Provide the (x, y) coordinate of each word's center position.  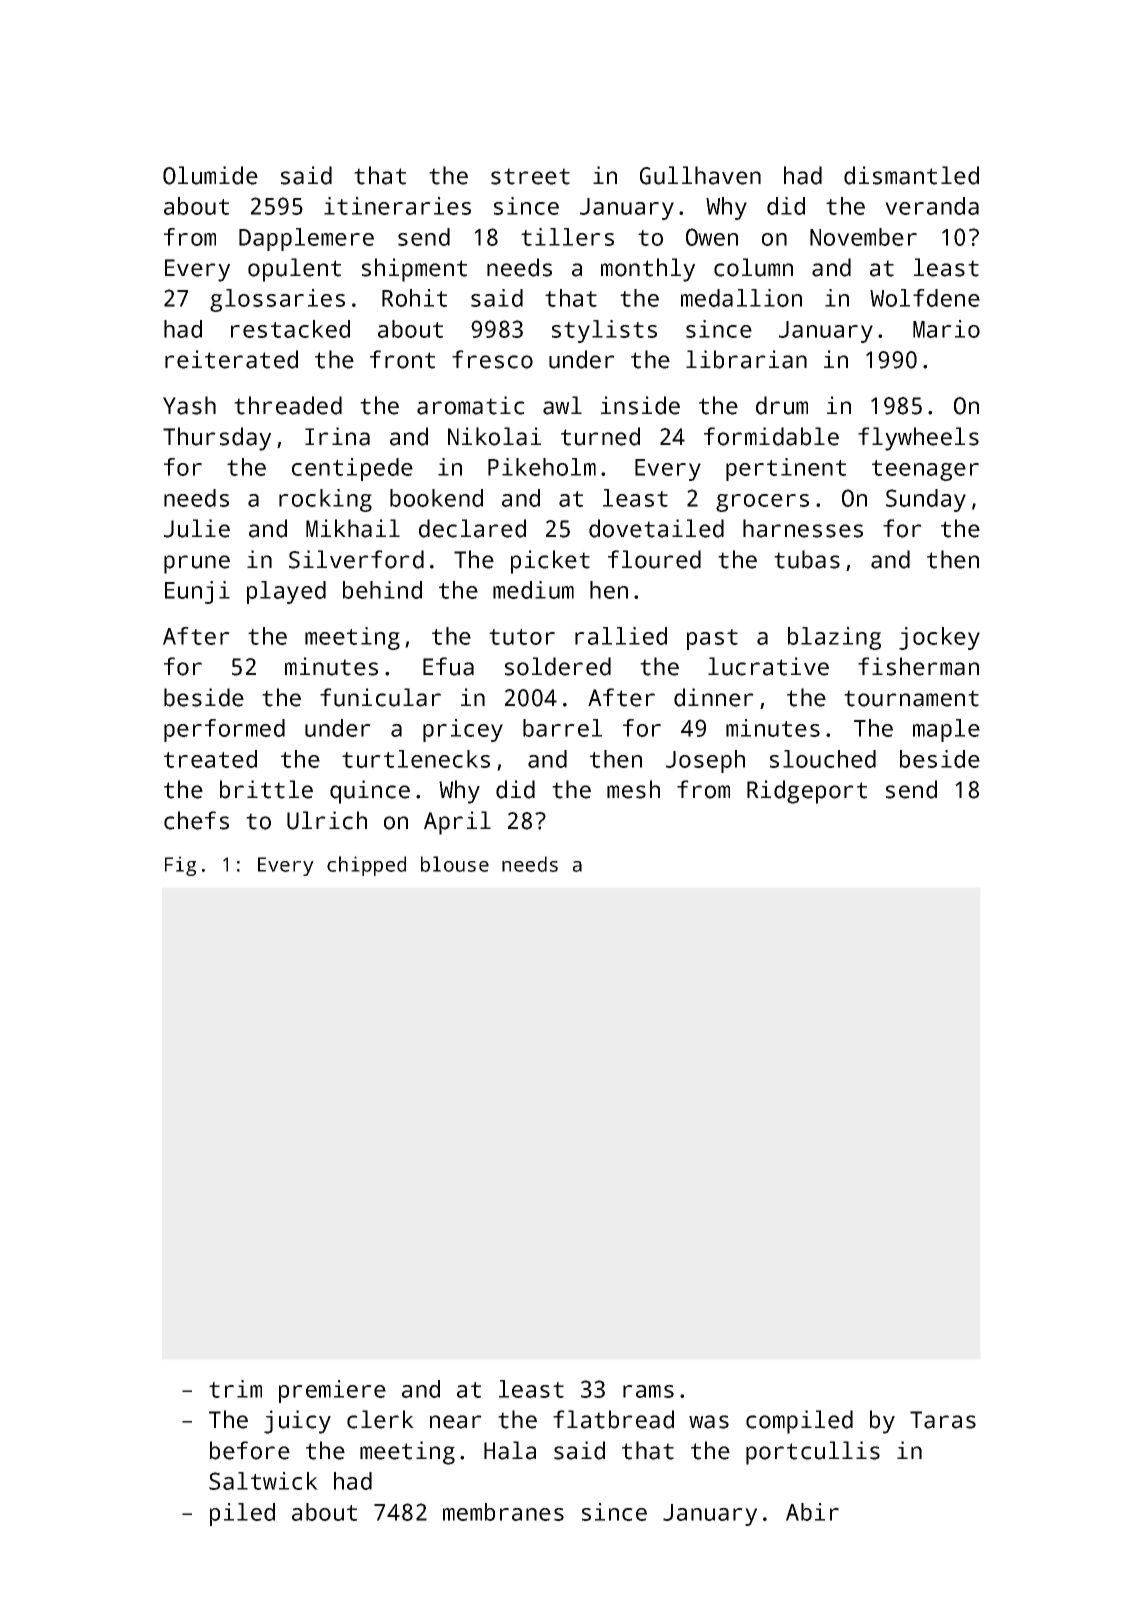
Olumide (210, 175)
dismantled (911, 175)
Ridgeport (807, 792)
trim (235, 1389)
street (530, 176)
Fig (180, 866)
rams (648, 1391)
